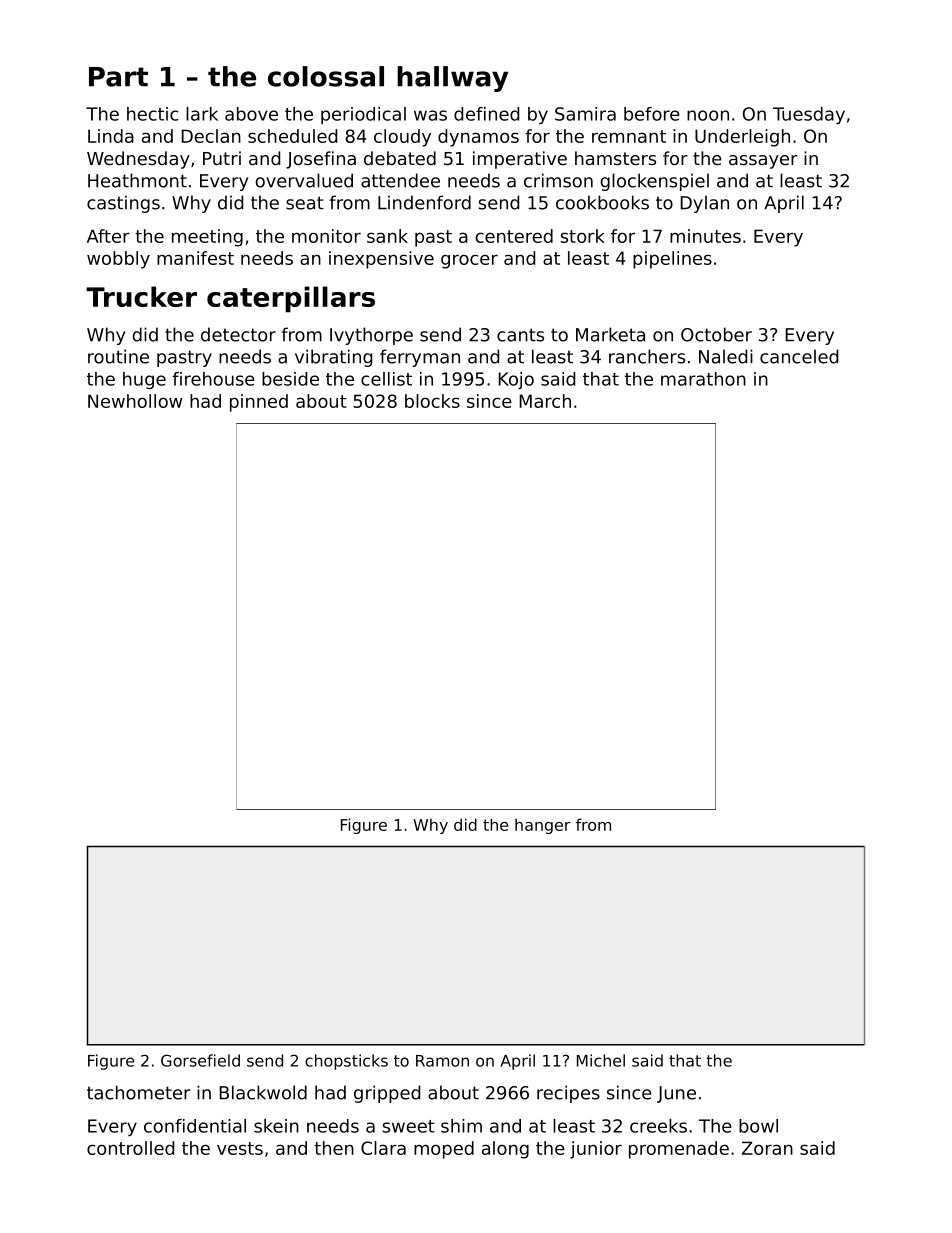 Image resolution: width=952 pixels, height=1233 pixels. What do you see at coordinates (432, 401) in the screenshot?
I see `blocks` at bounding box center [432, 401].
